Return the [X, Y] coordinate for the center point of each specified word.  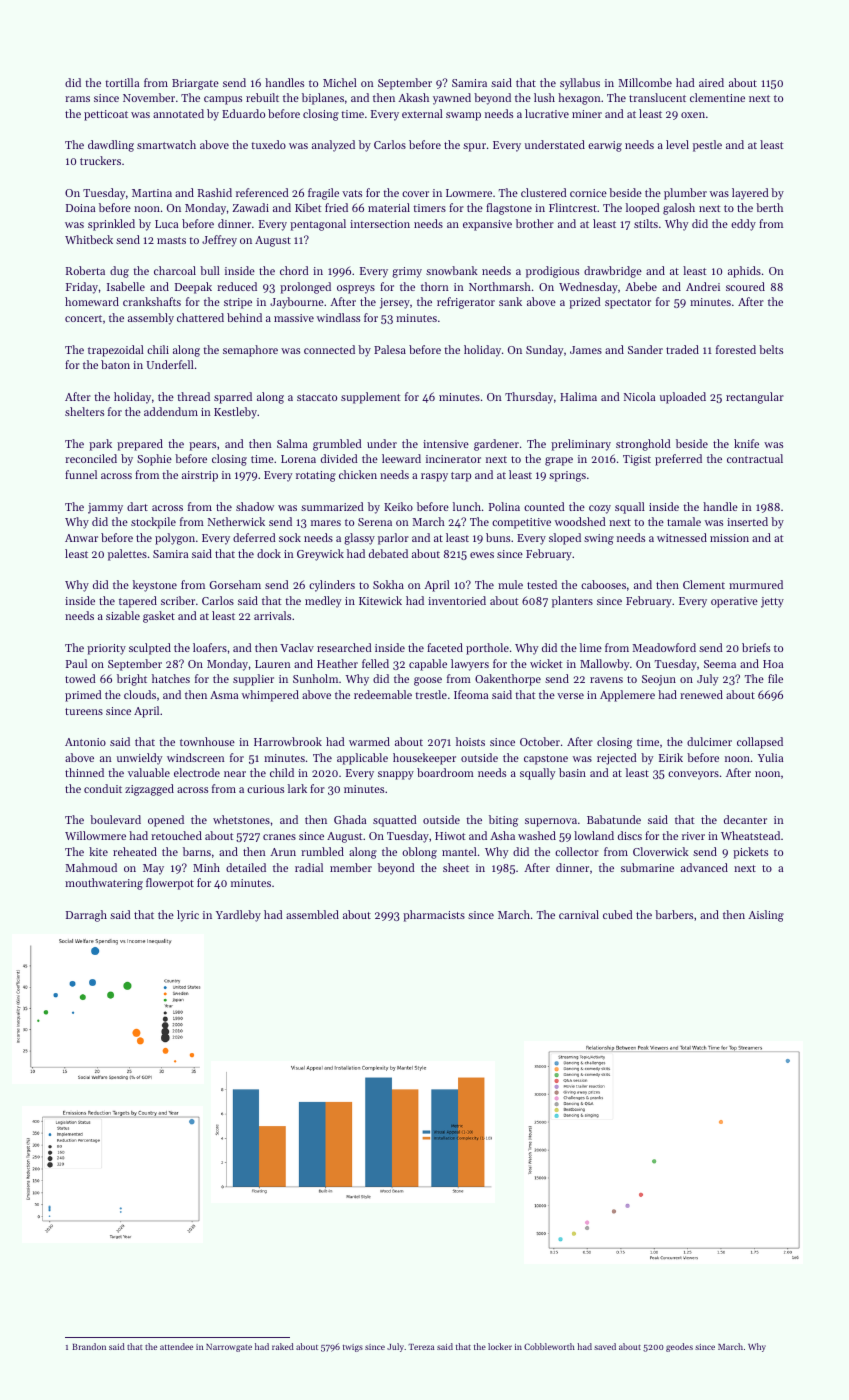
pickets [750, 853]
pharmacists [434, 916]
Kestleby [235, 413]
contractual [755, 458]
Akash [413, 97]
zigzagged [149, 790]
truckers [100, 160]
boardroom [445, 772]
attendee [176, 1346]
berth [769, 207]
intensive [446, 444]
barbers [674, 914]
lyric [188, 916]
